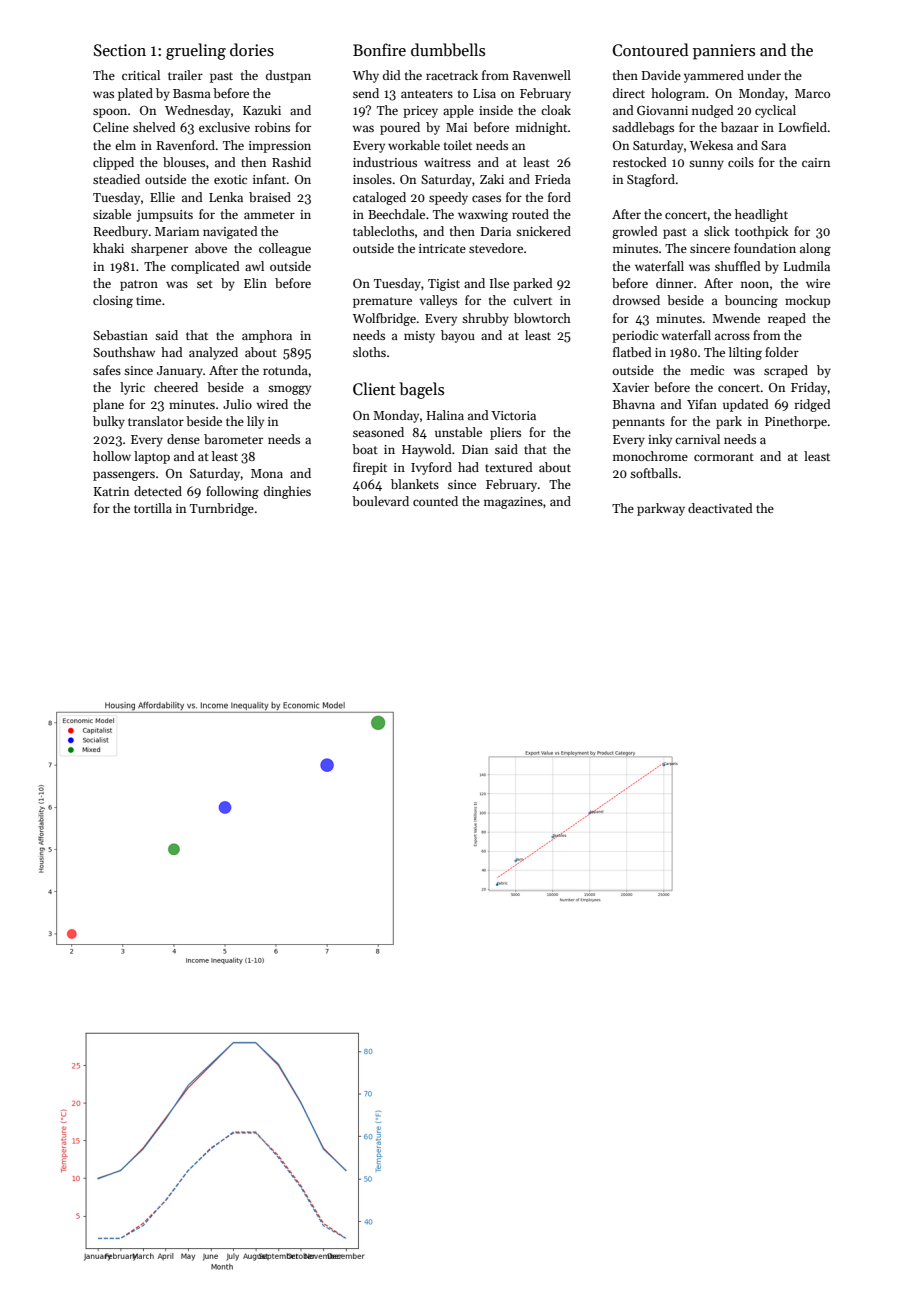 This page has height=1308, width=924. I want to click on dinghies, so click(287, 492).
